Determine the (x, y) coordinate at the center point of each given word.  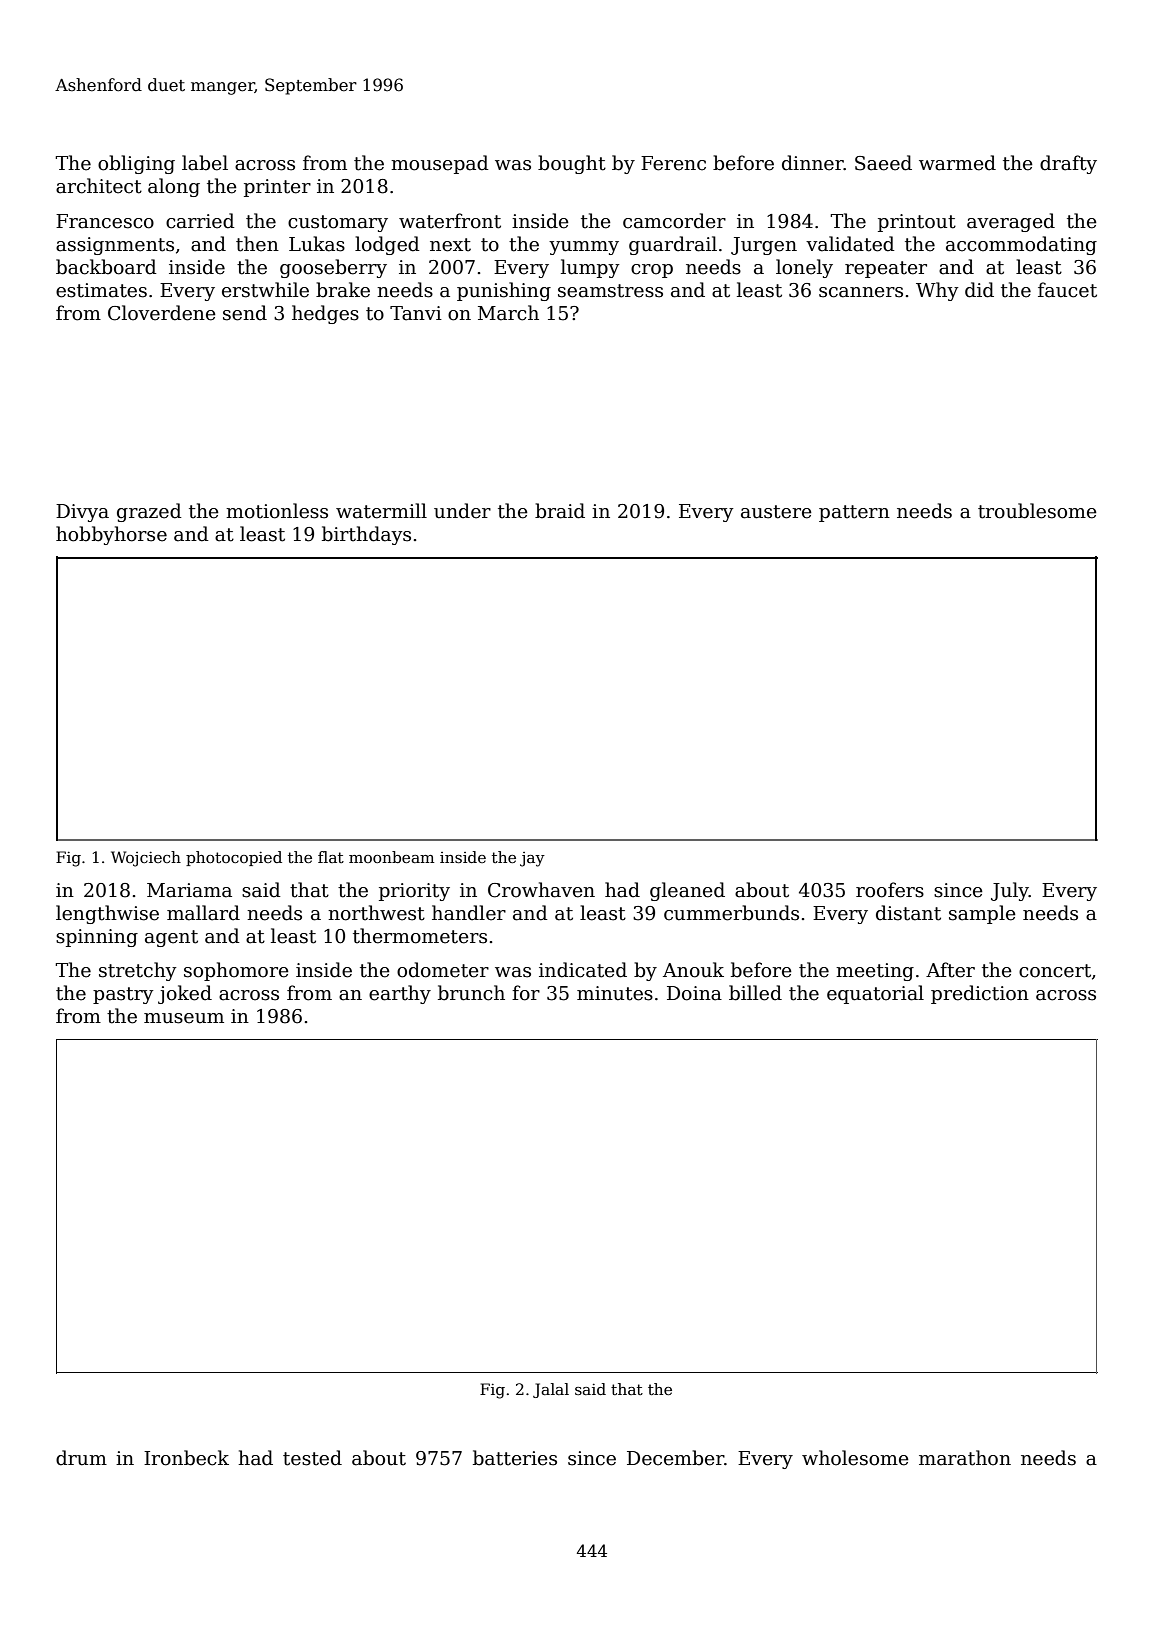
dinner (813, 163)
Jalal (551, 1390)
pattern (854, 513)
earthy (400, 994)
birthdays (366, 535)
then (257, 244)
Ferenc (673, 163)
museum (184, 1018)
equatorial (875, 994)
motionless (277, 511)
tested (312, 1458)
